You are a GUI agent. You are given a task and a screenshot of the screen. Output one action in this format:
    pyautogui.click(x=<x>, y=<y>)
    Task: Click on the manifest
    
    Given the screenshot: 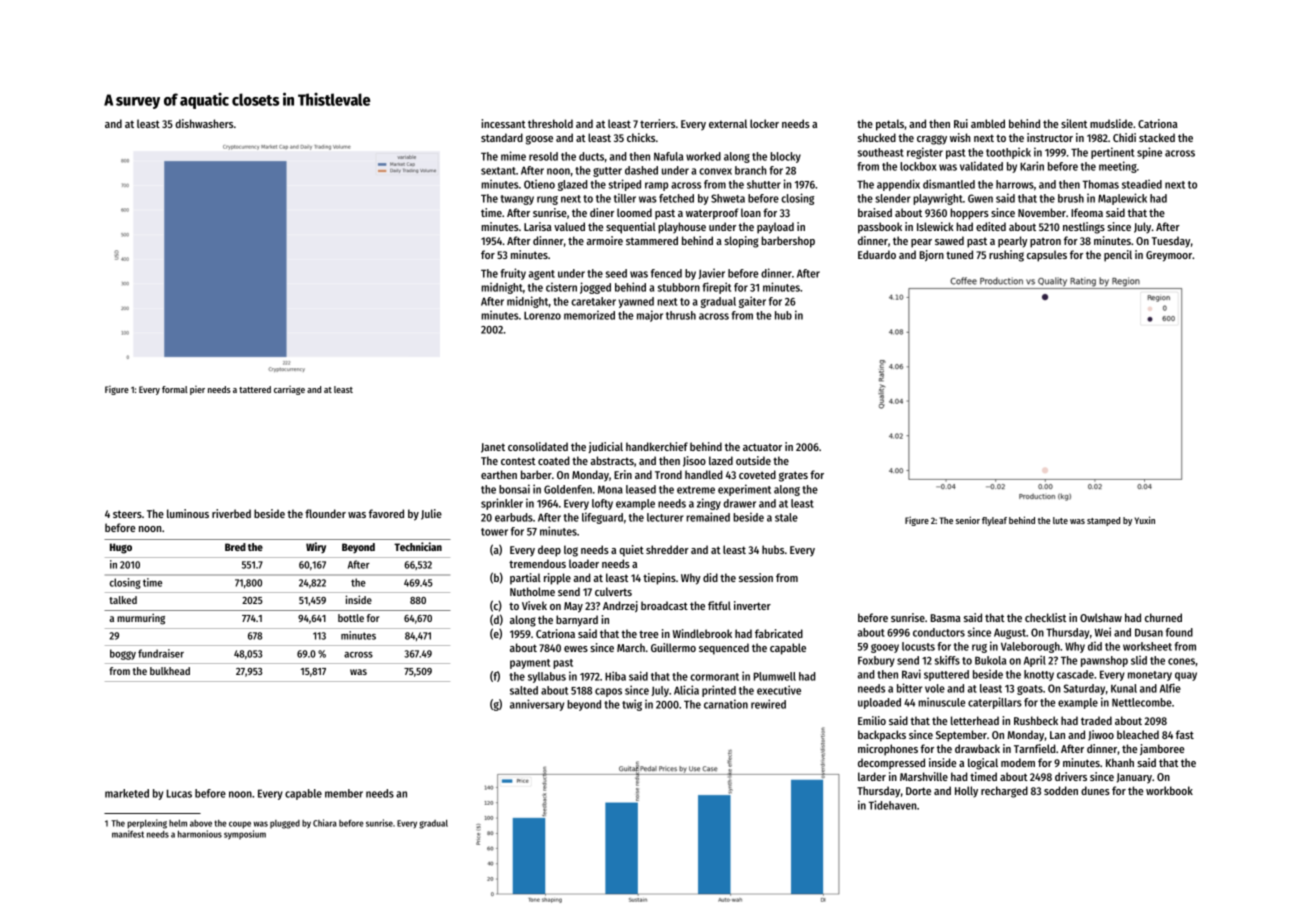 What is the action you would take?
    pyautogui.click(x=128, y=834)
